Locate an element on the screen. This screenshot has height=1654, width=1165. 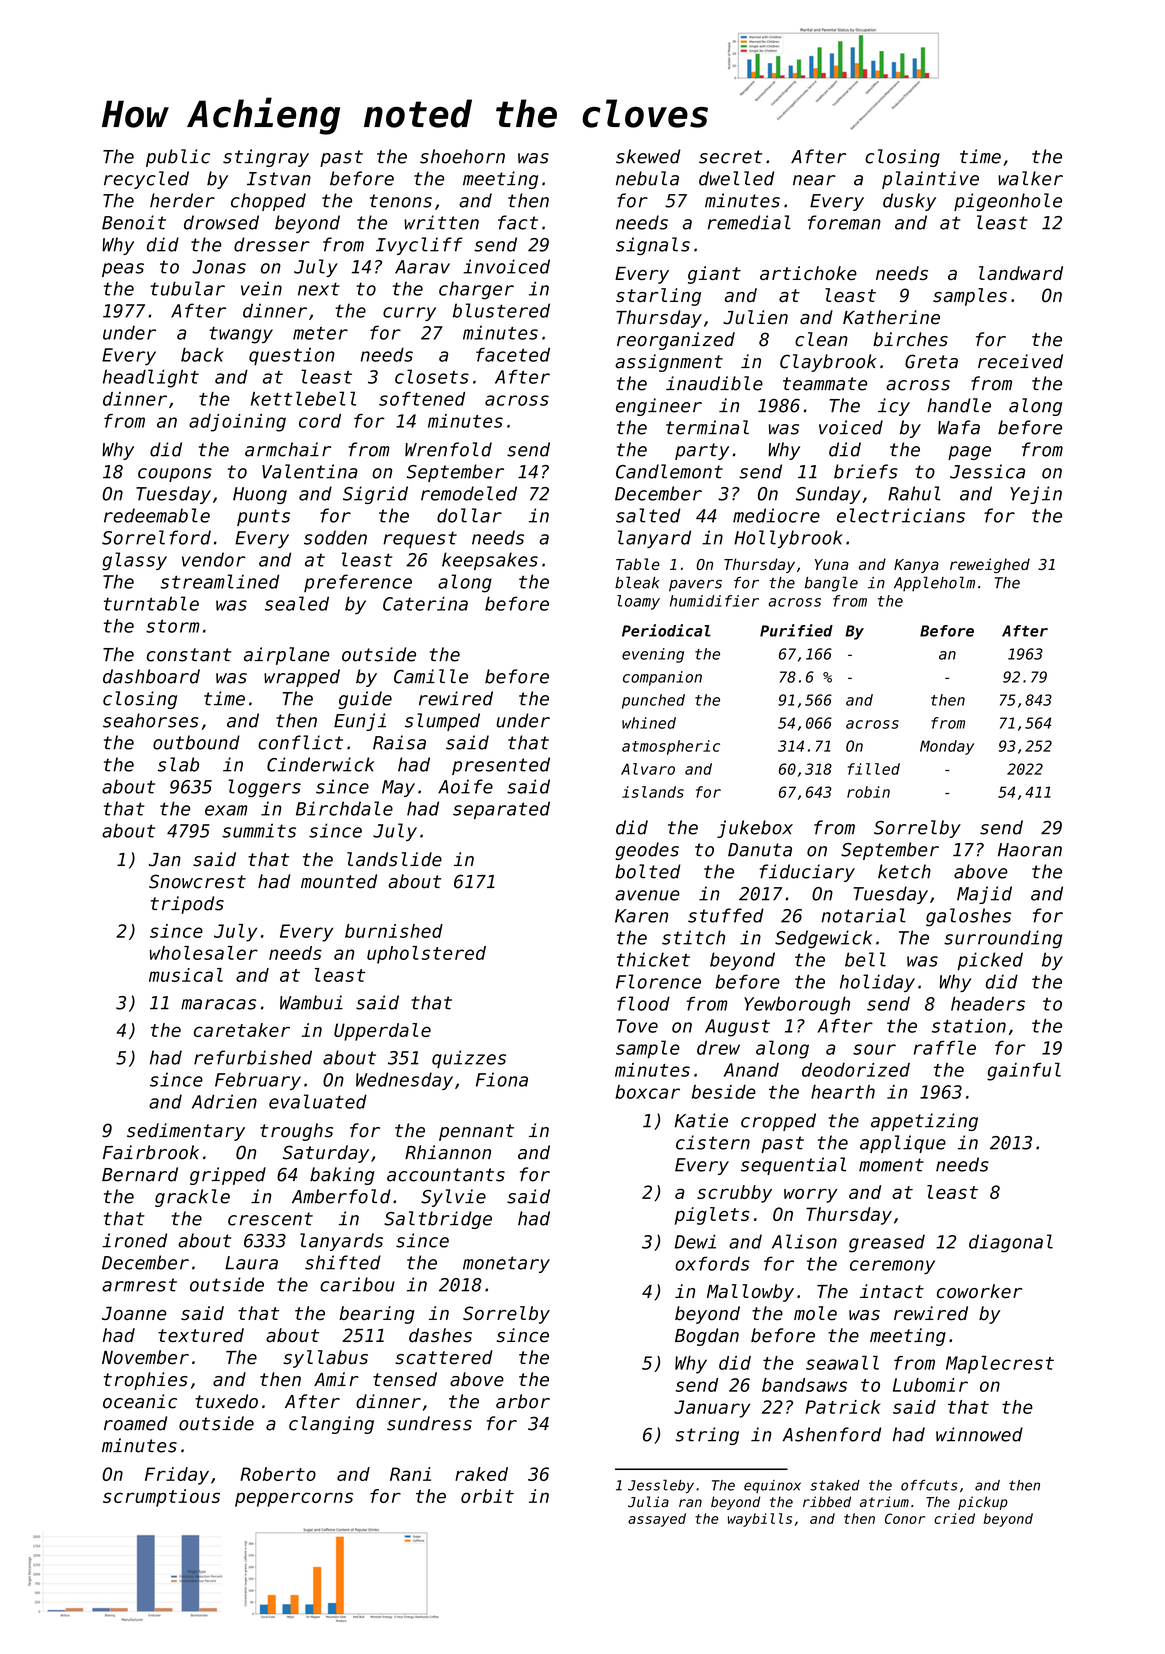
islands is located at coordinates (653, 792).
